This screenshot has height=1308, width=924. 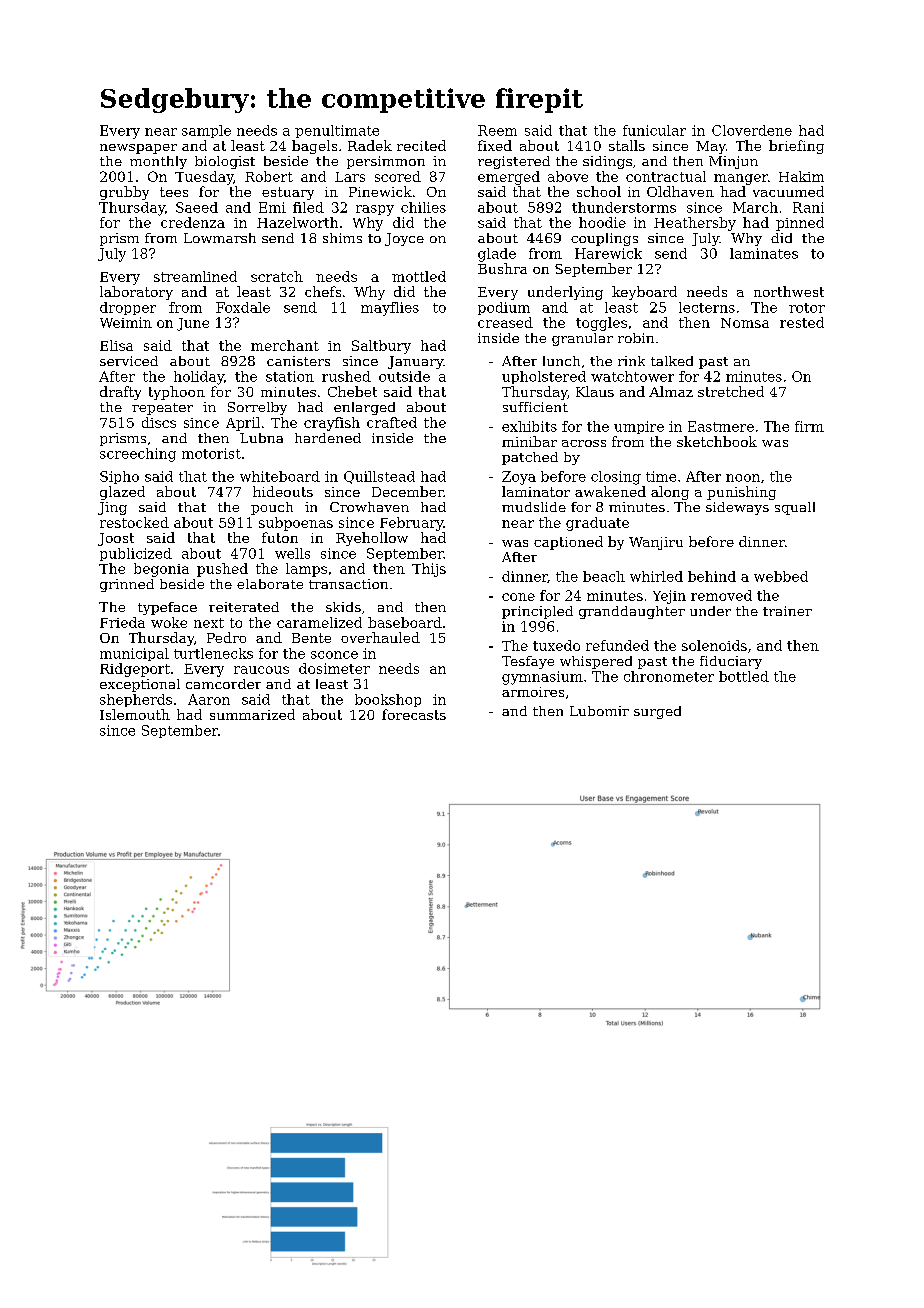 What do you see at coordinates (807, 308) in the screenshot?
I see `rotor` at bounding box center [807, 308].
